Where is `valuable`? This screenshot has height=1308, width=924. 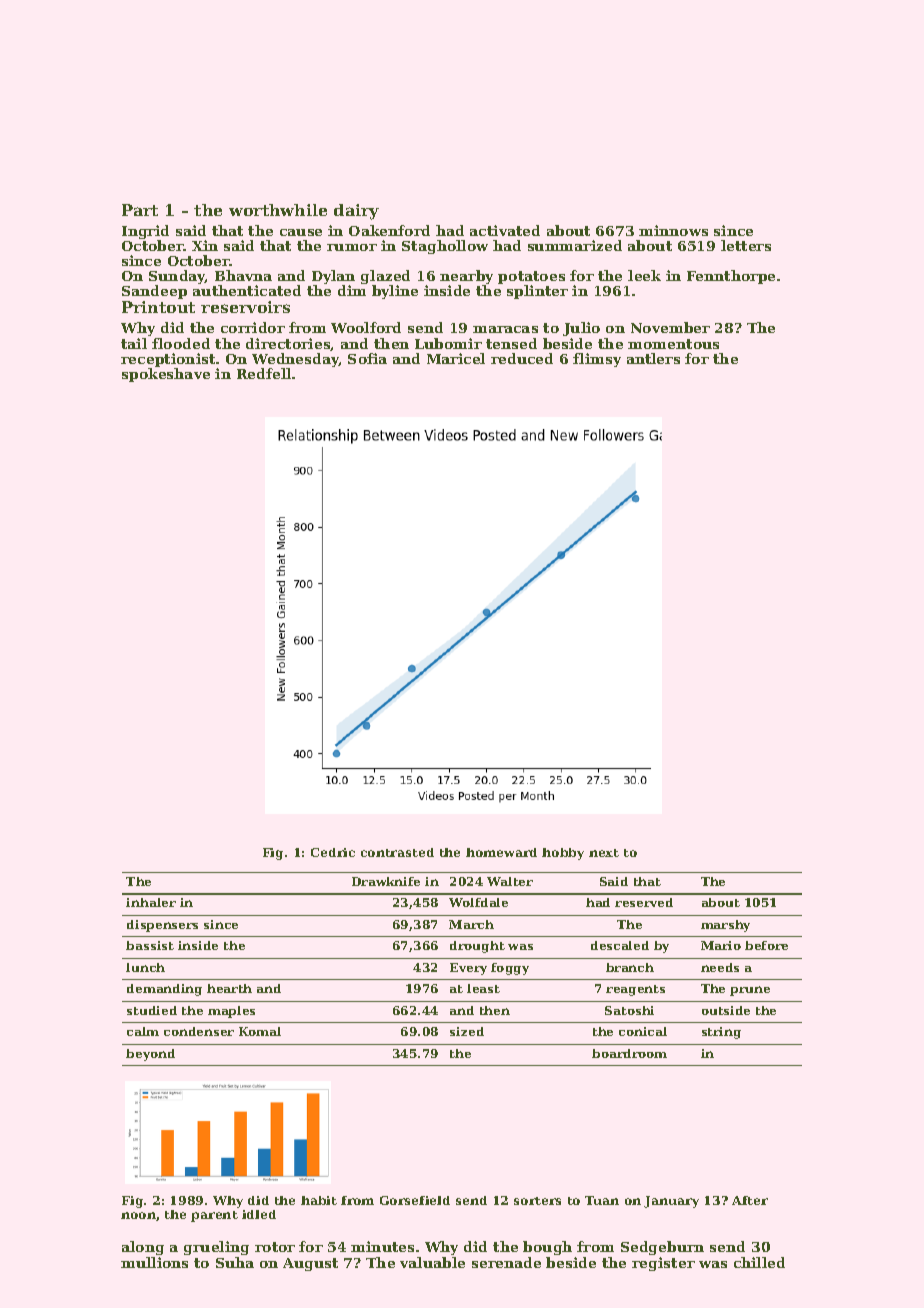 valuable is located at coordinates (432, 1262).
